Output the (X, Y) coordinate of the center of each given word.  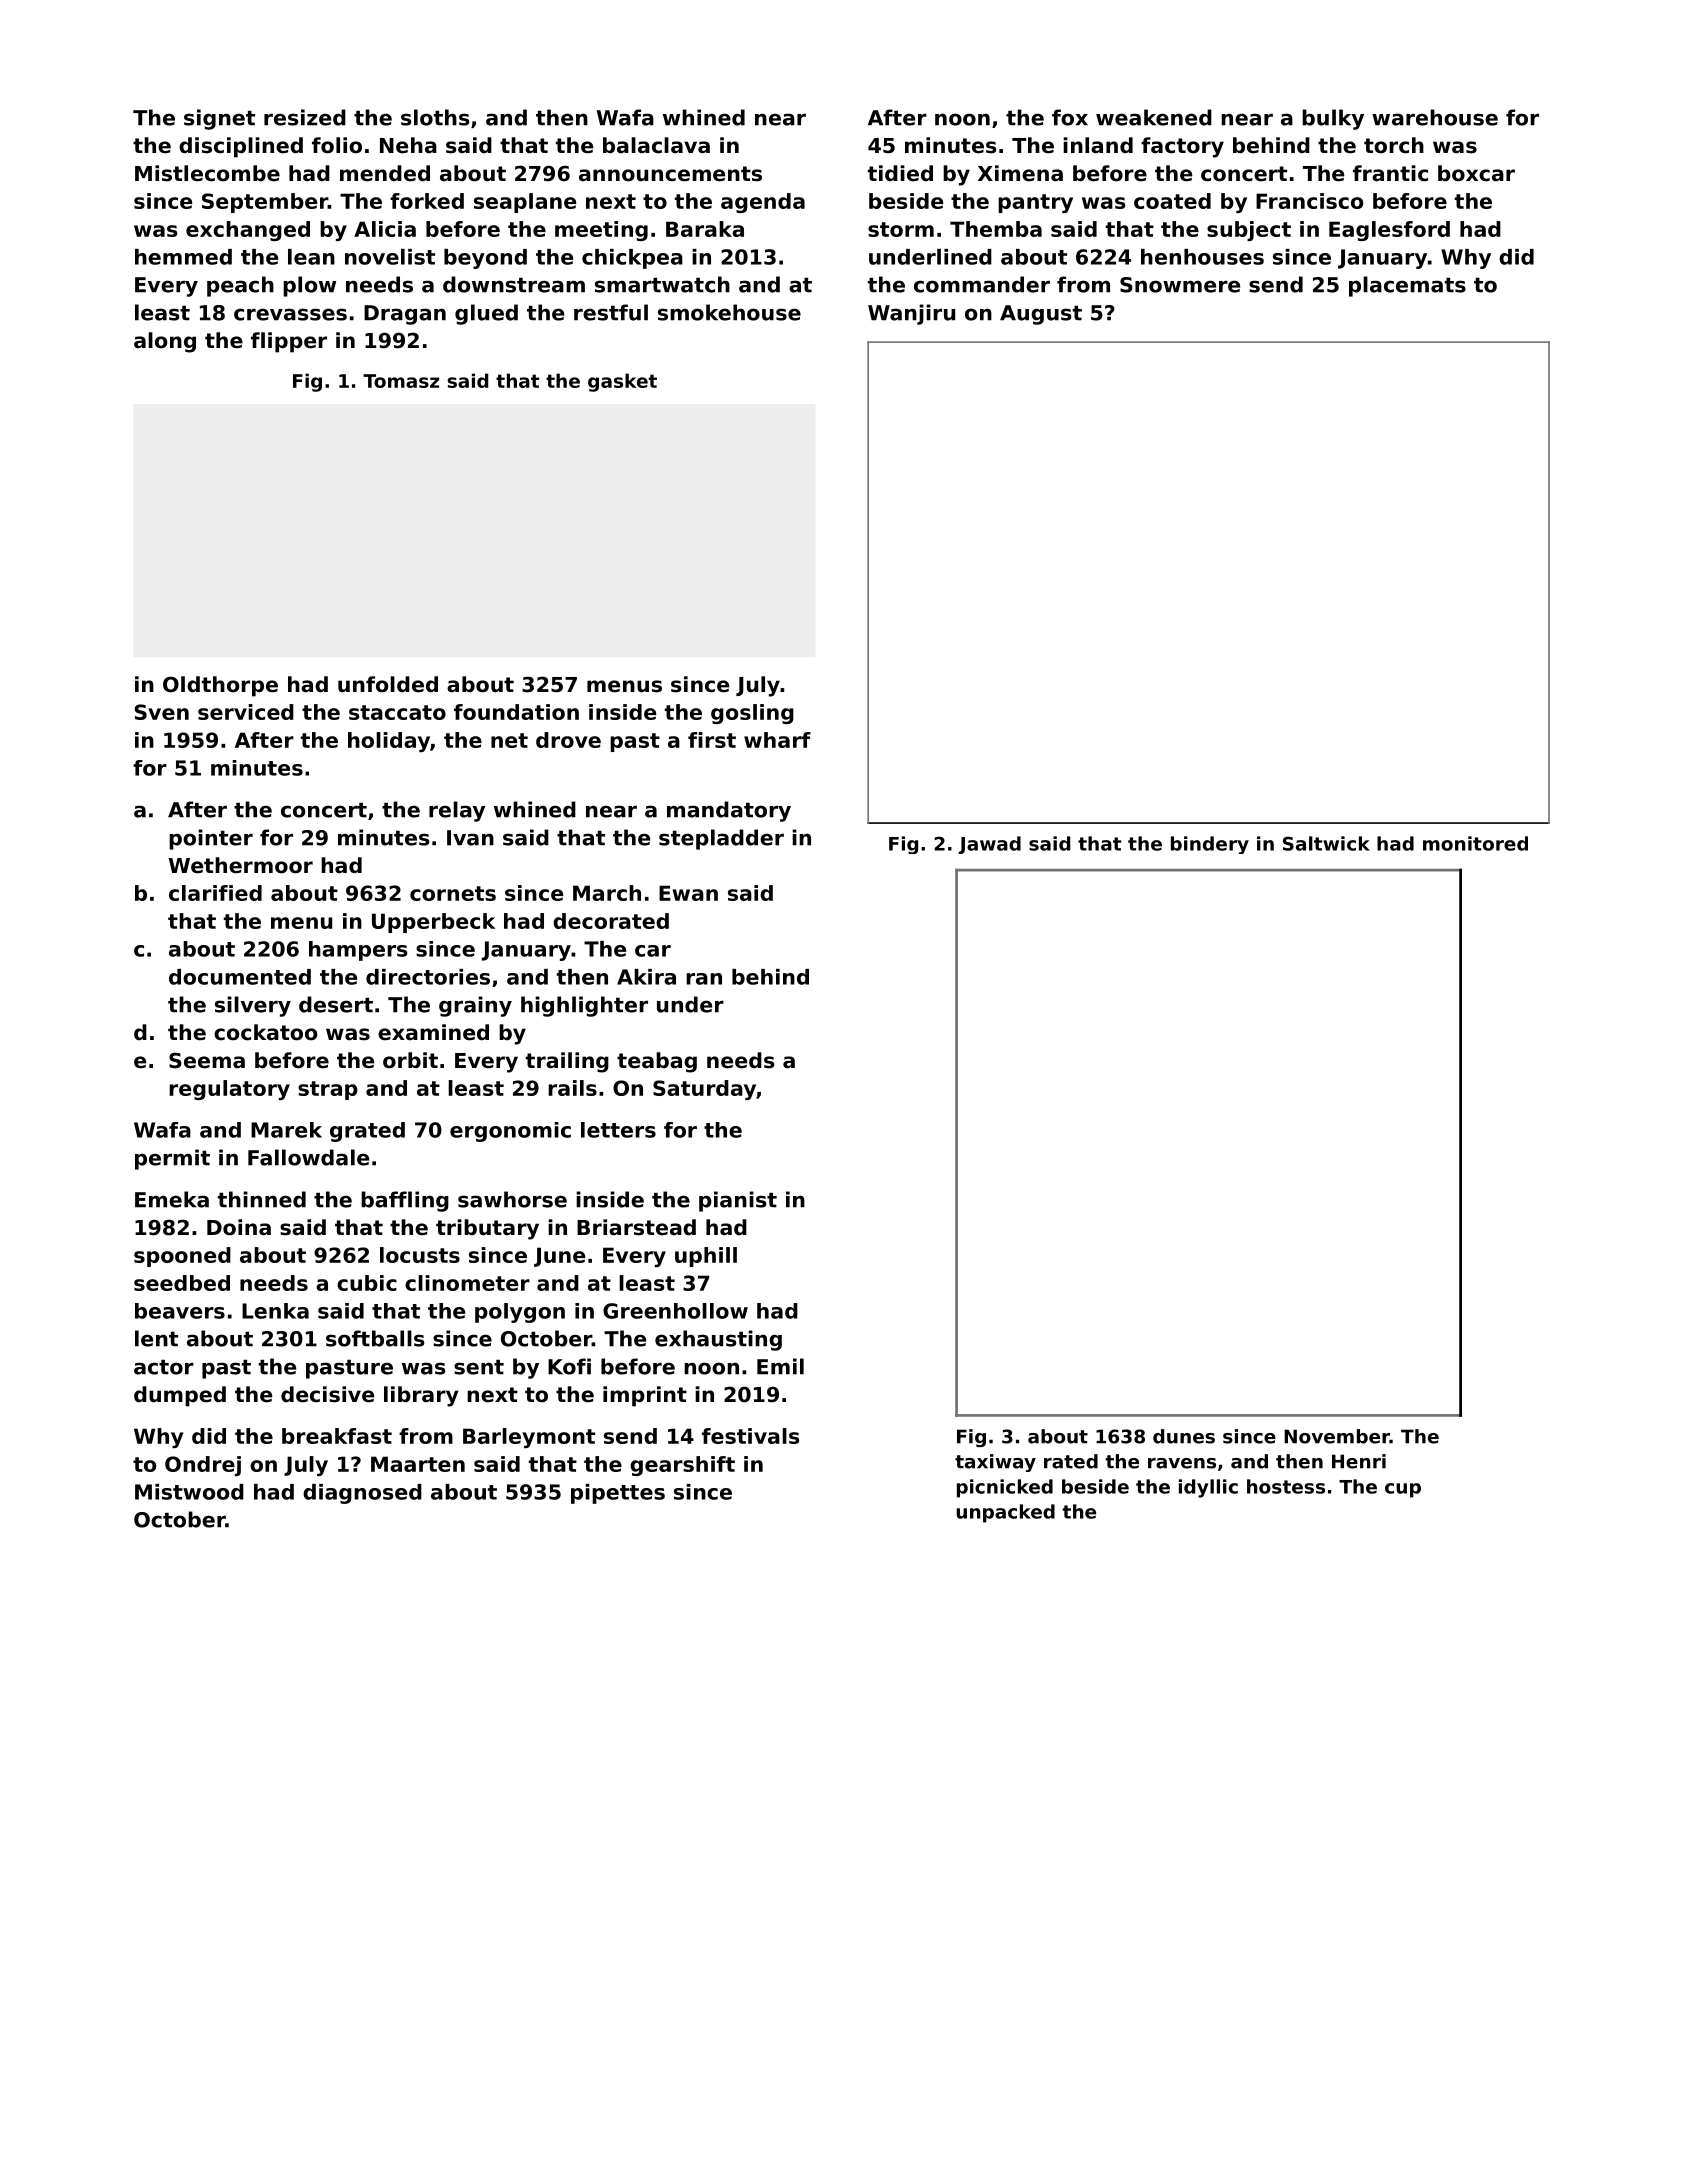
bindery (1210, 845)
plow (309, 286)
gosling (752, 714)
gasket (622, 382)
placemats (1407, 286)
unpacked (1005, 1513)
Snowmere (1180, 285)
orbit (410, 1060)
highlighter (584, 1006)
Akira (646, 977)
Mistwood (189, 1492)
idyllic (1208, 1488)
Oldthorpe (220, 686)
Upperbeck (433, 923)
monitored (1475, 843)
